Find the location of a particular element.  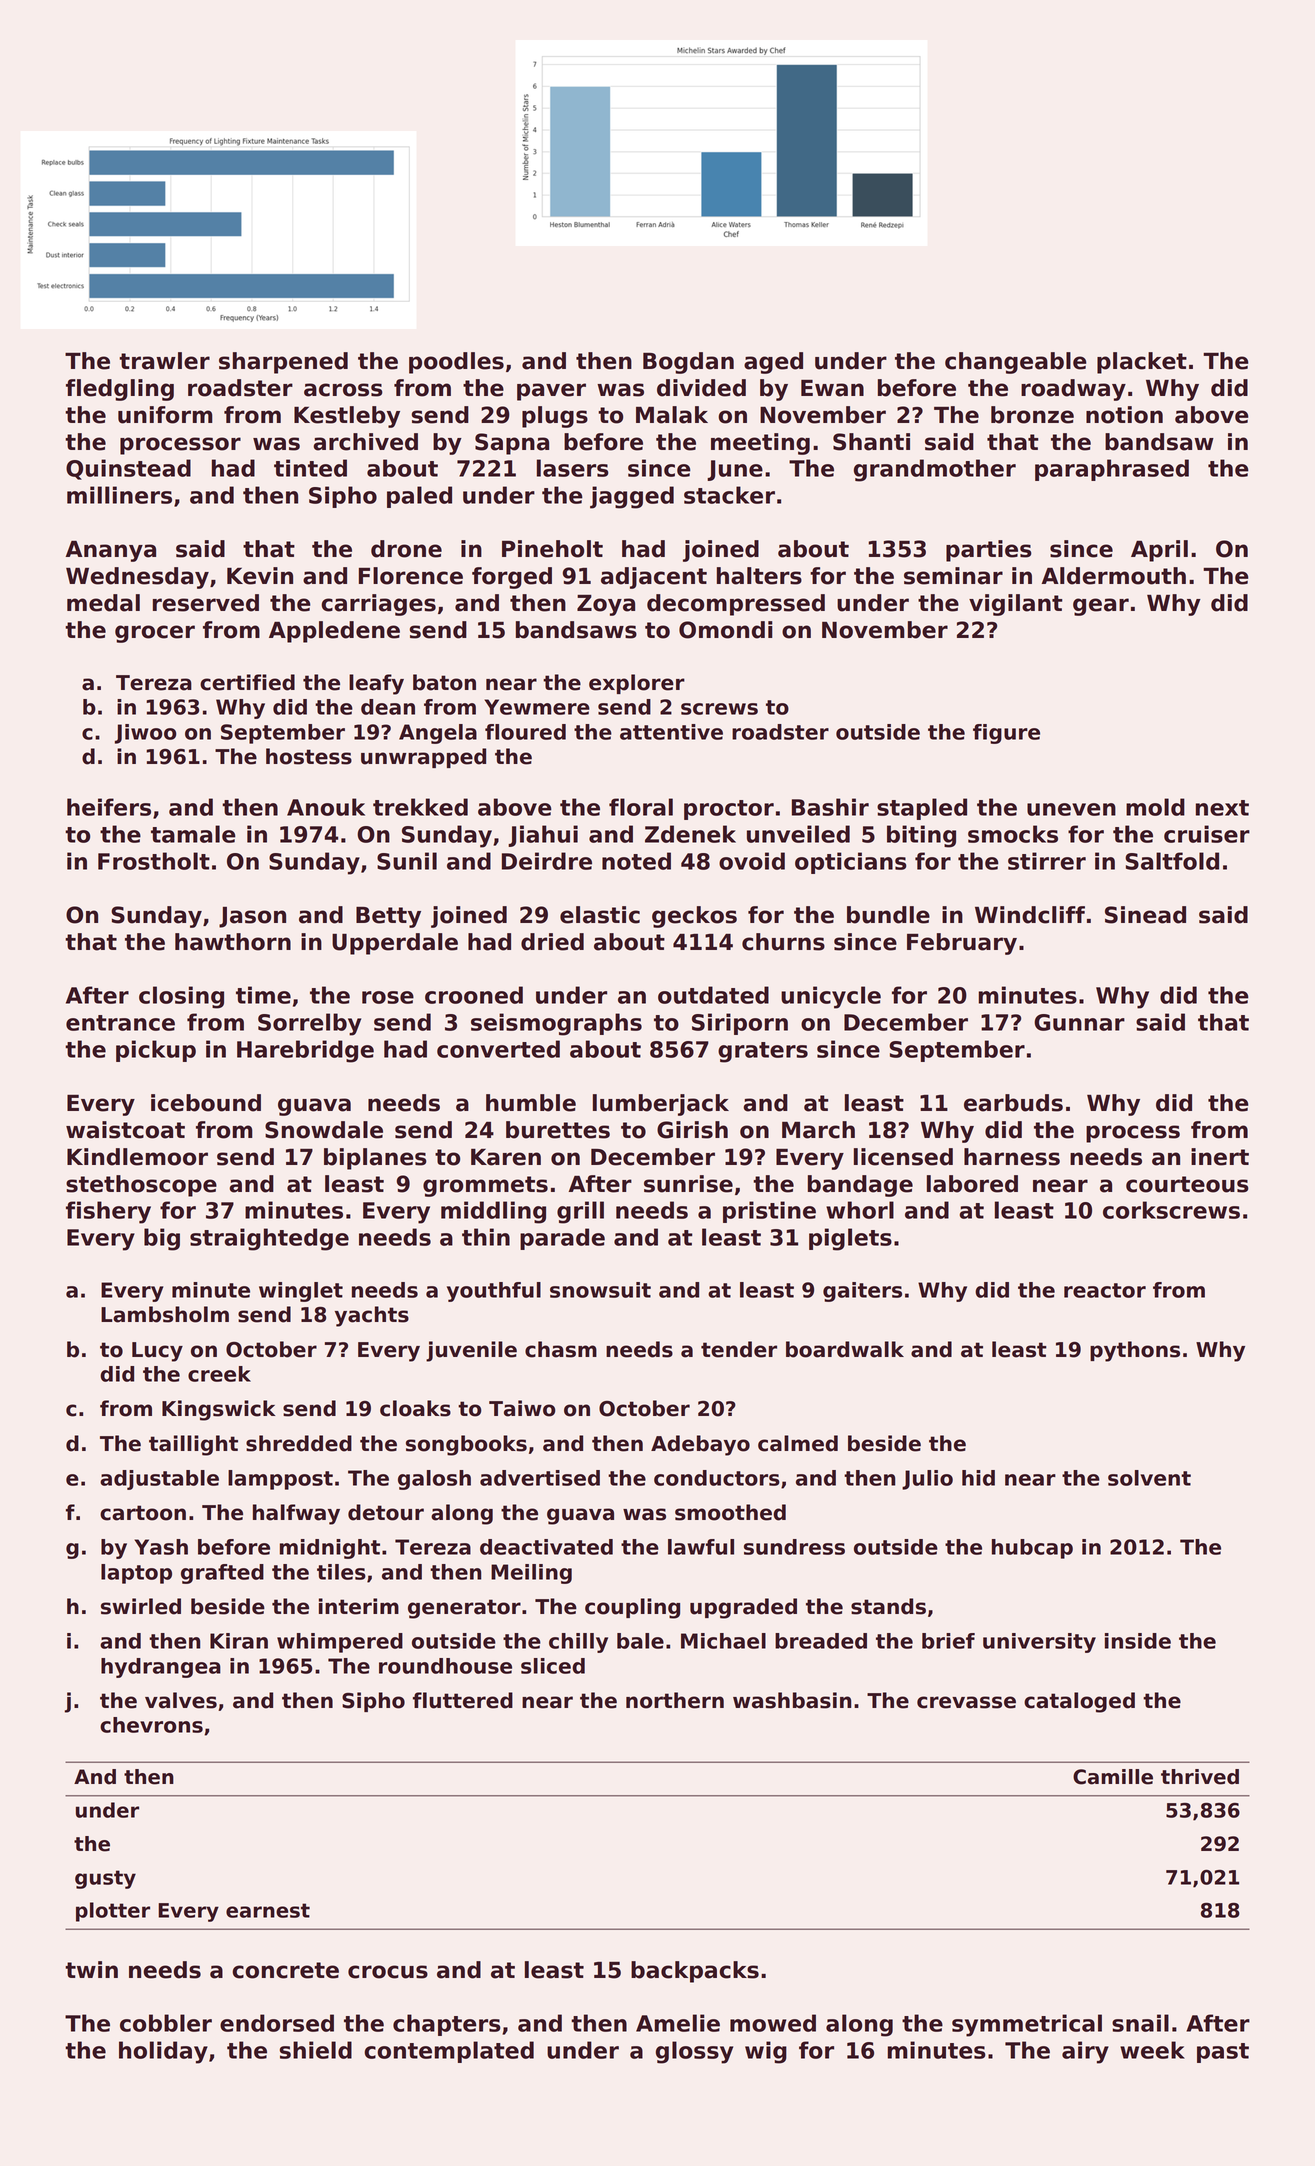

reactor is located at coordinates (1105, 1290).
